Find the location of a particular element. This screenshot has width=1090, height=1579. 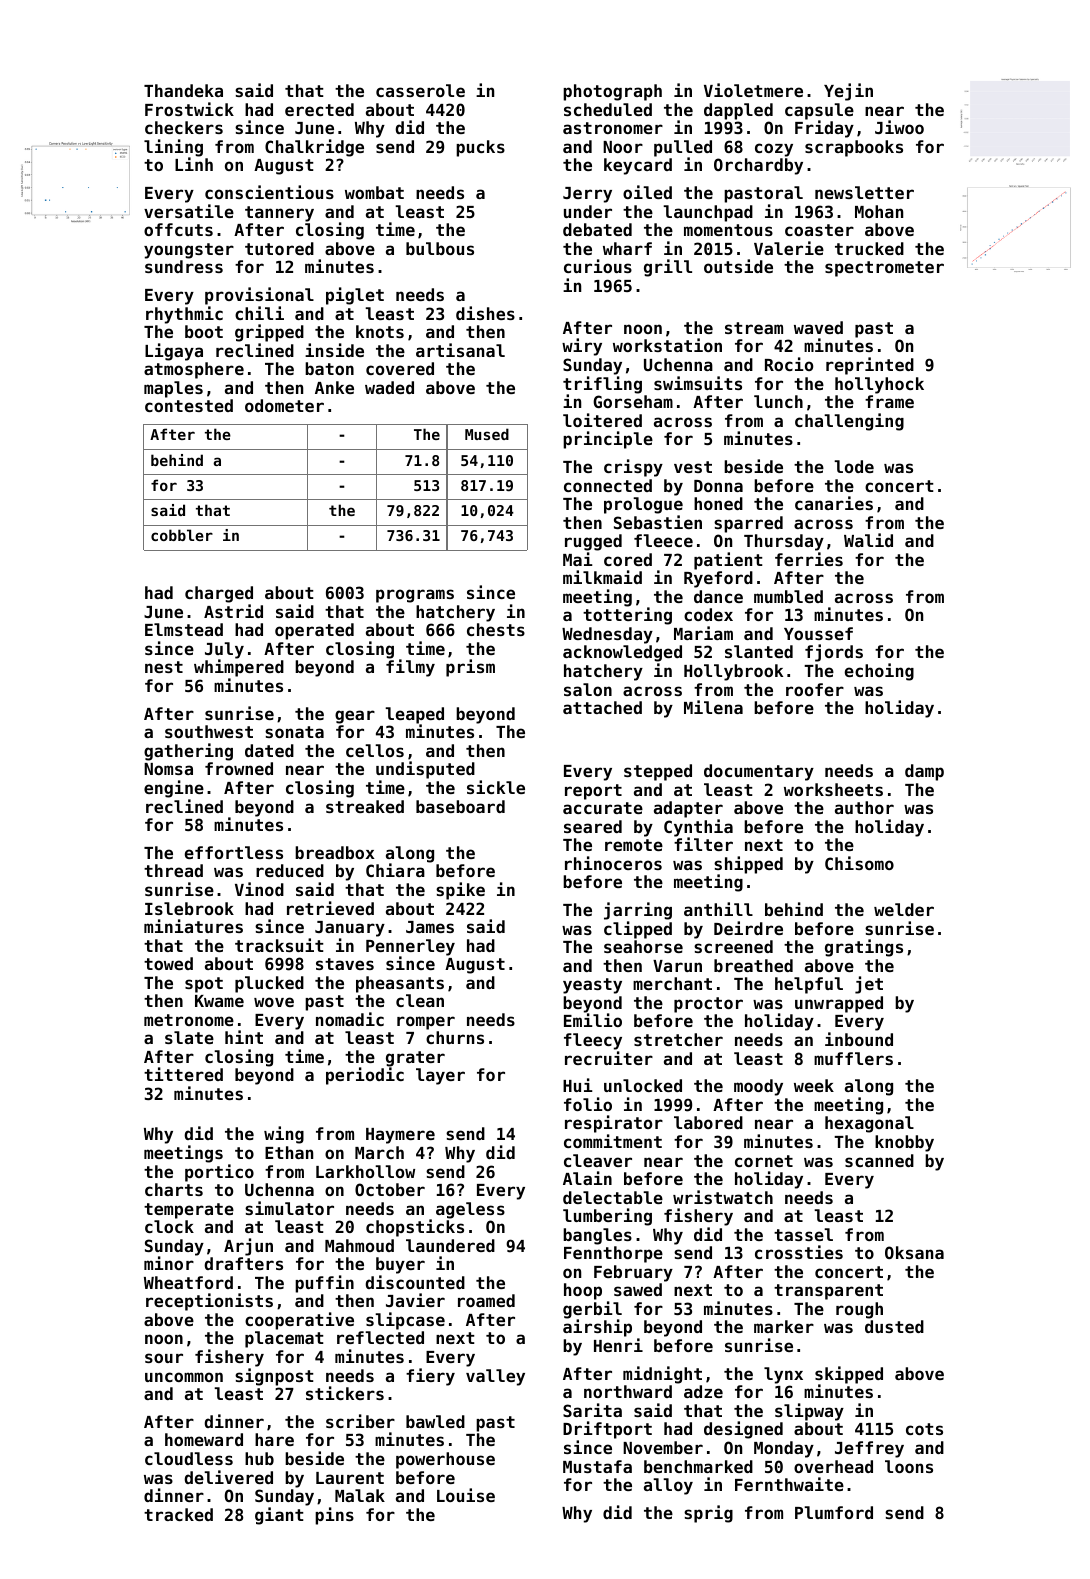

ferries is located at coordinates (809, 559).
